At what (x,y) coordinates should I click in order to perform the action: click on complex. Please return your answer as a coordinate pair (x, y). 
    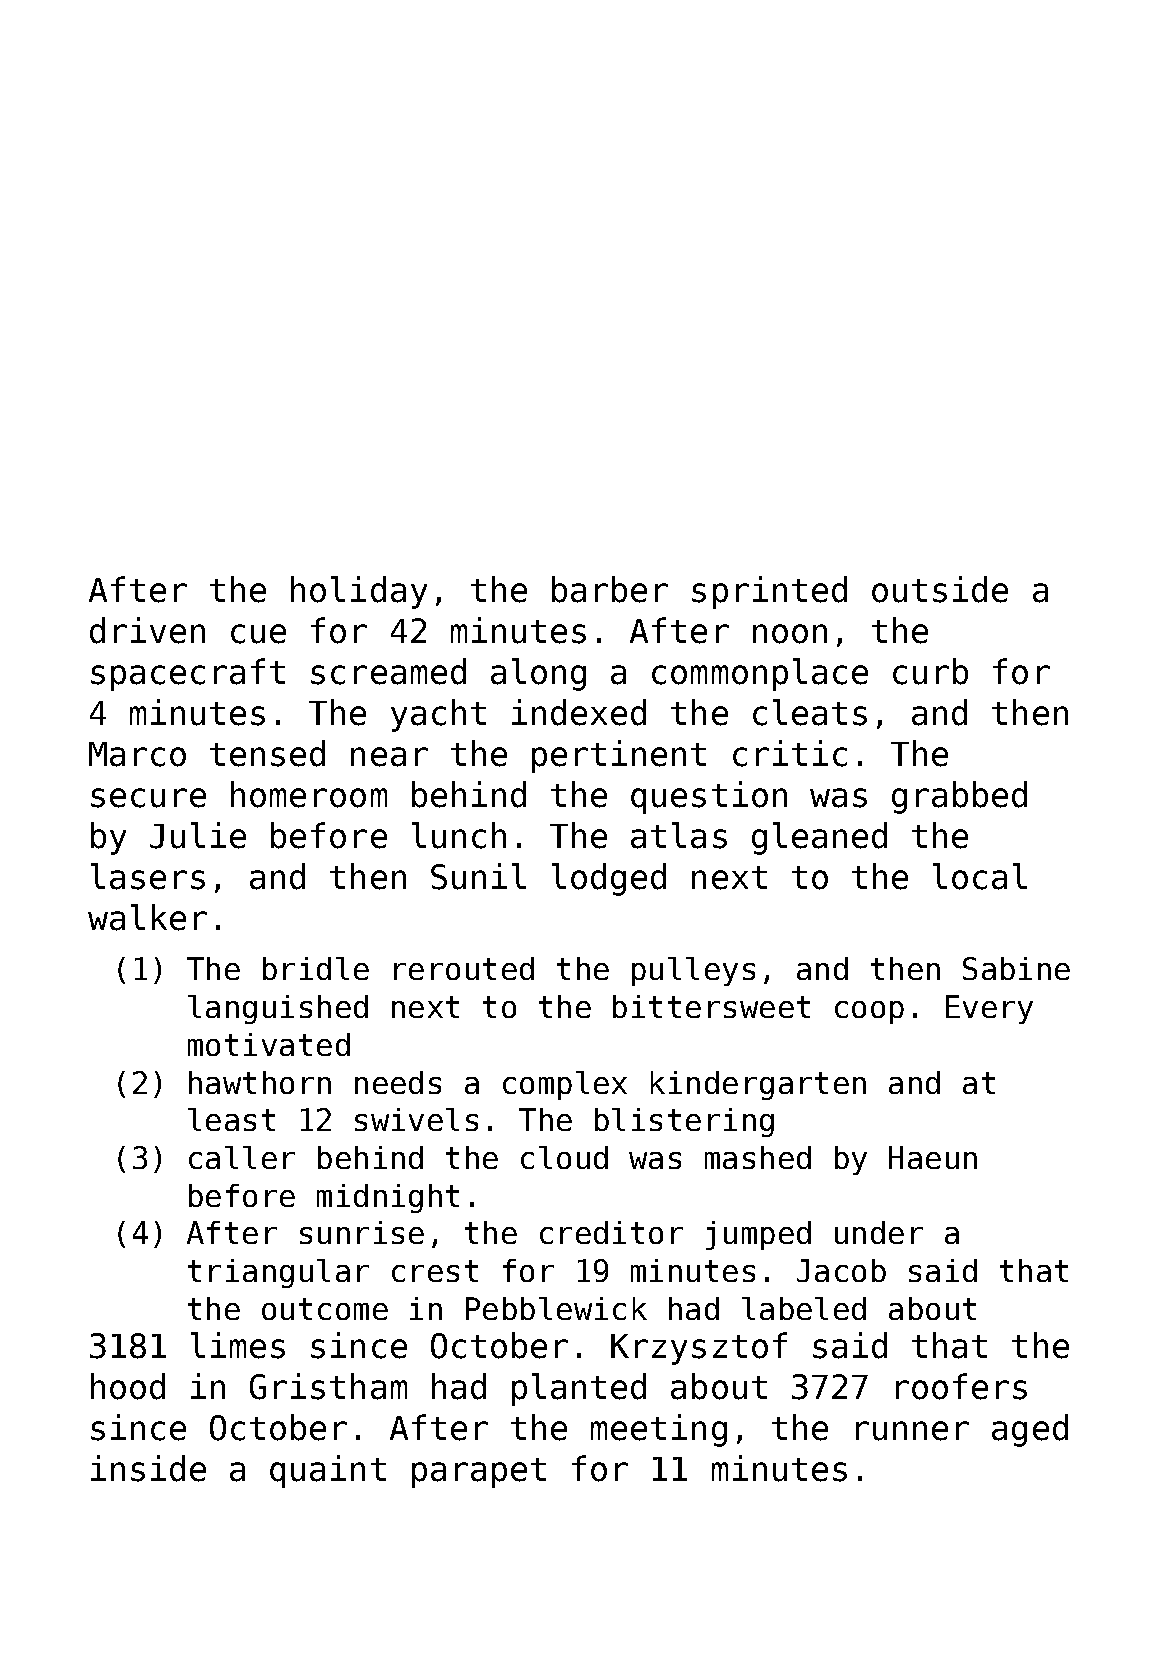
    Looking at the image, I should click on (565, 1085).
